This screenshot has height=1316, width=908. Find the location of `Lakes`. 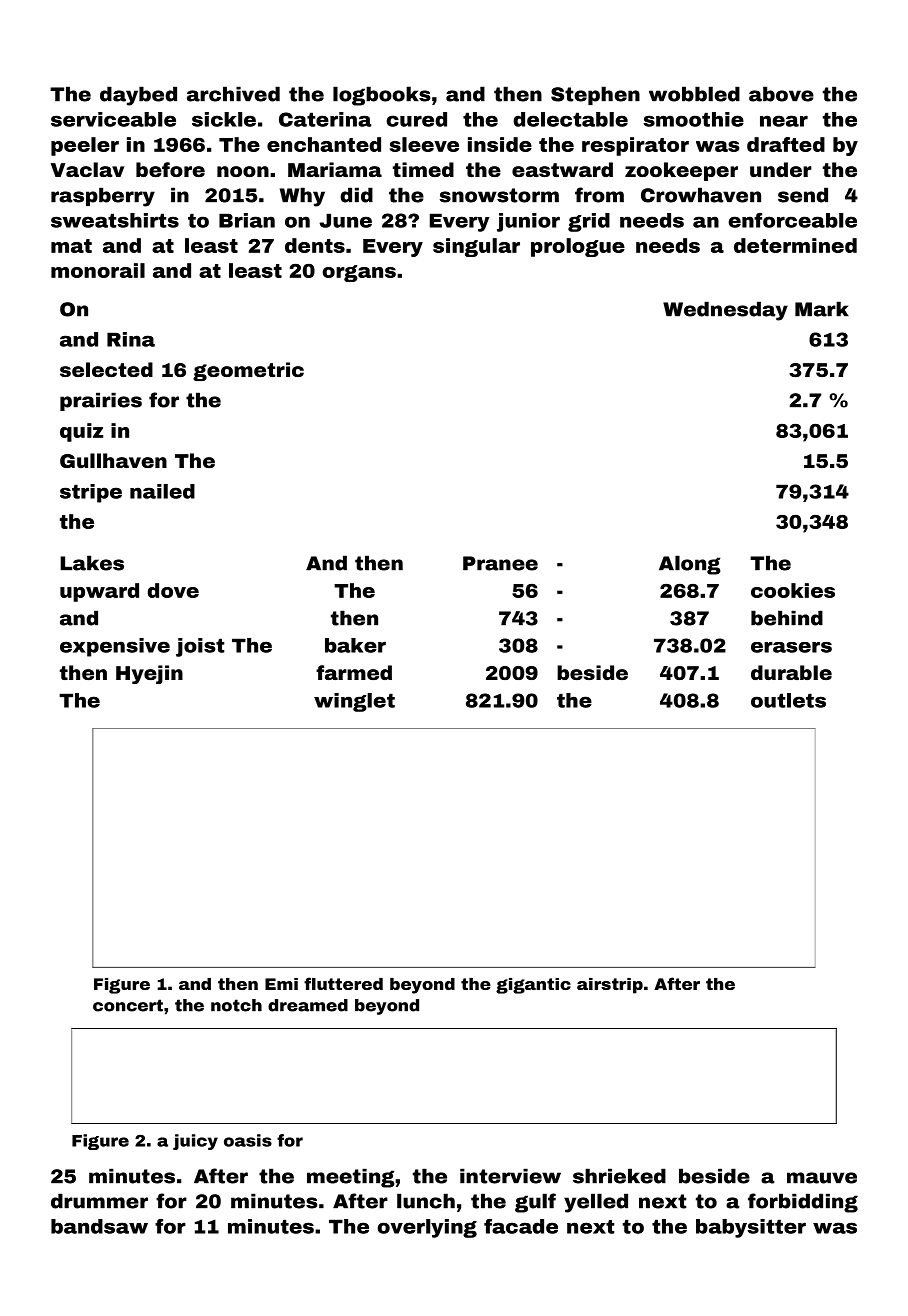

Lakes is located at coordinates (92, 563).
